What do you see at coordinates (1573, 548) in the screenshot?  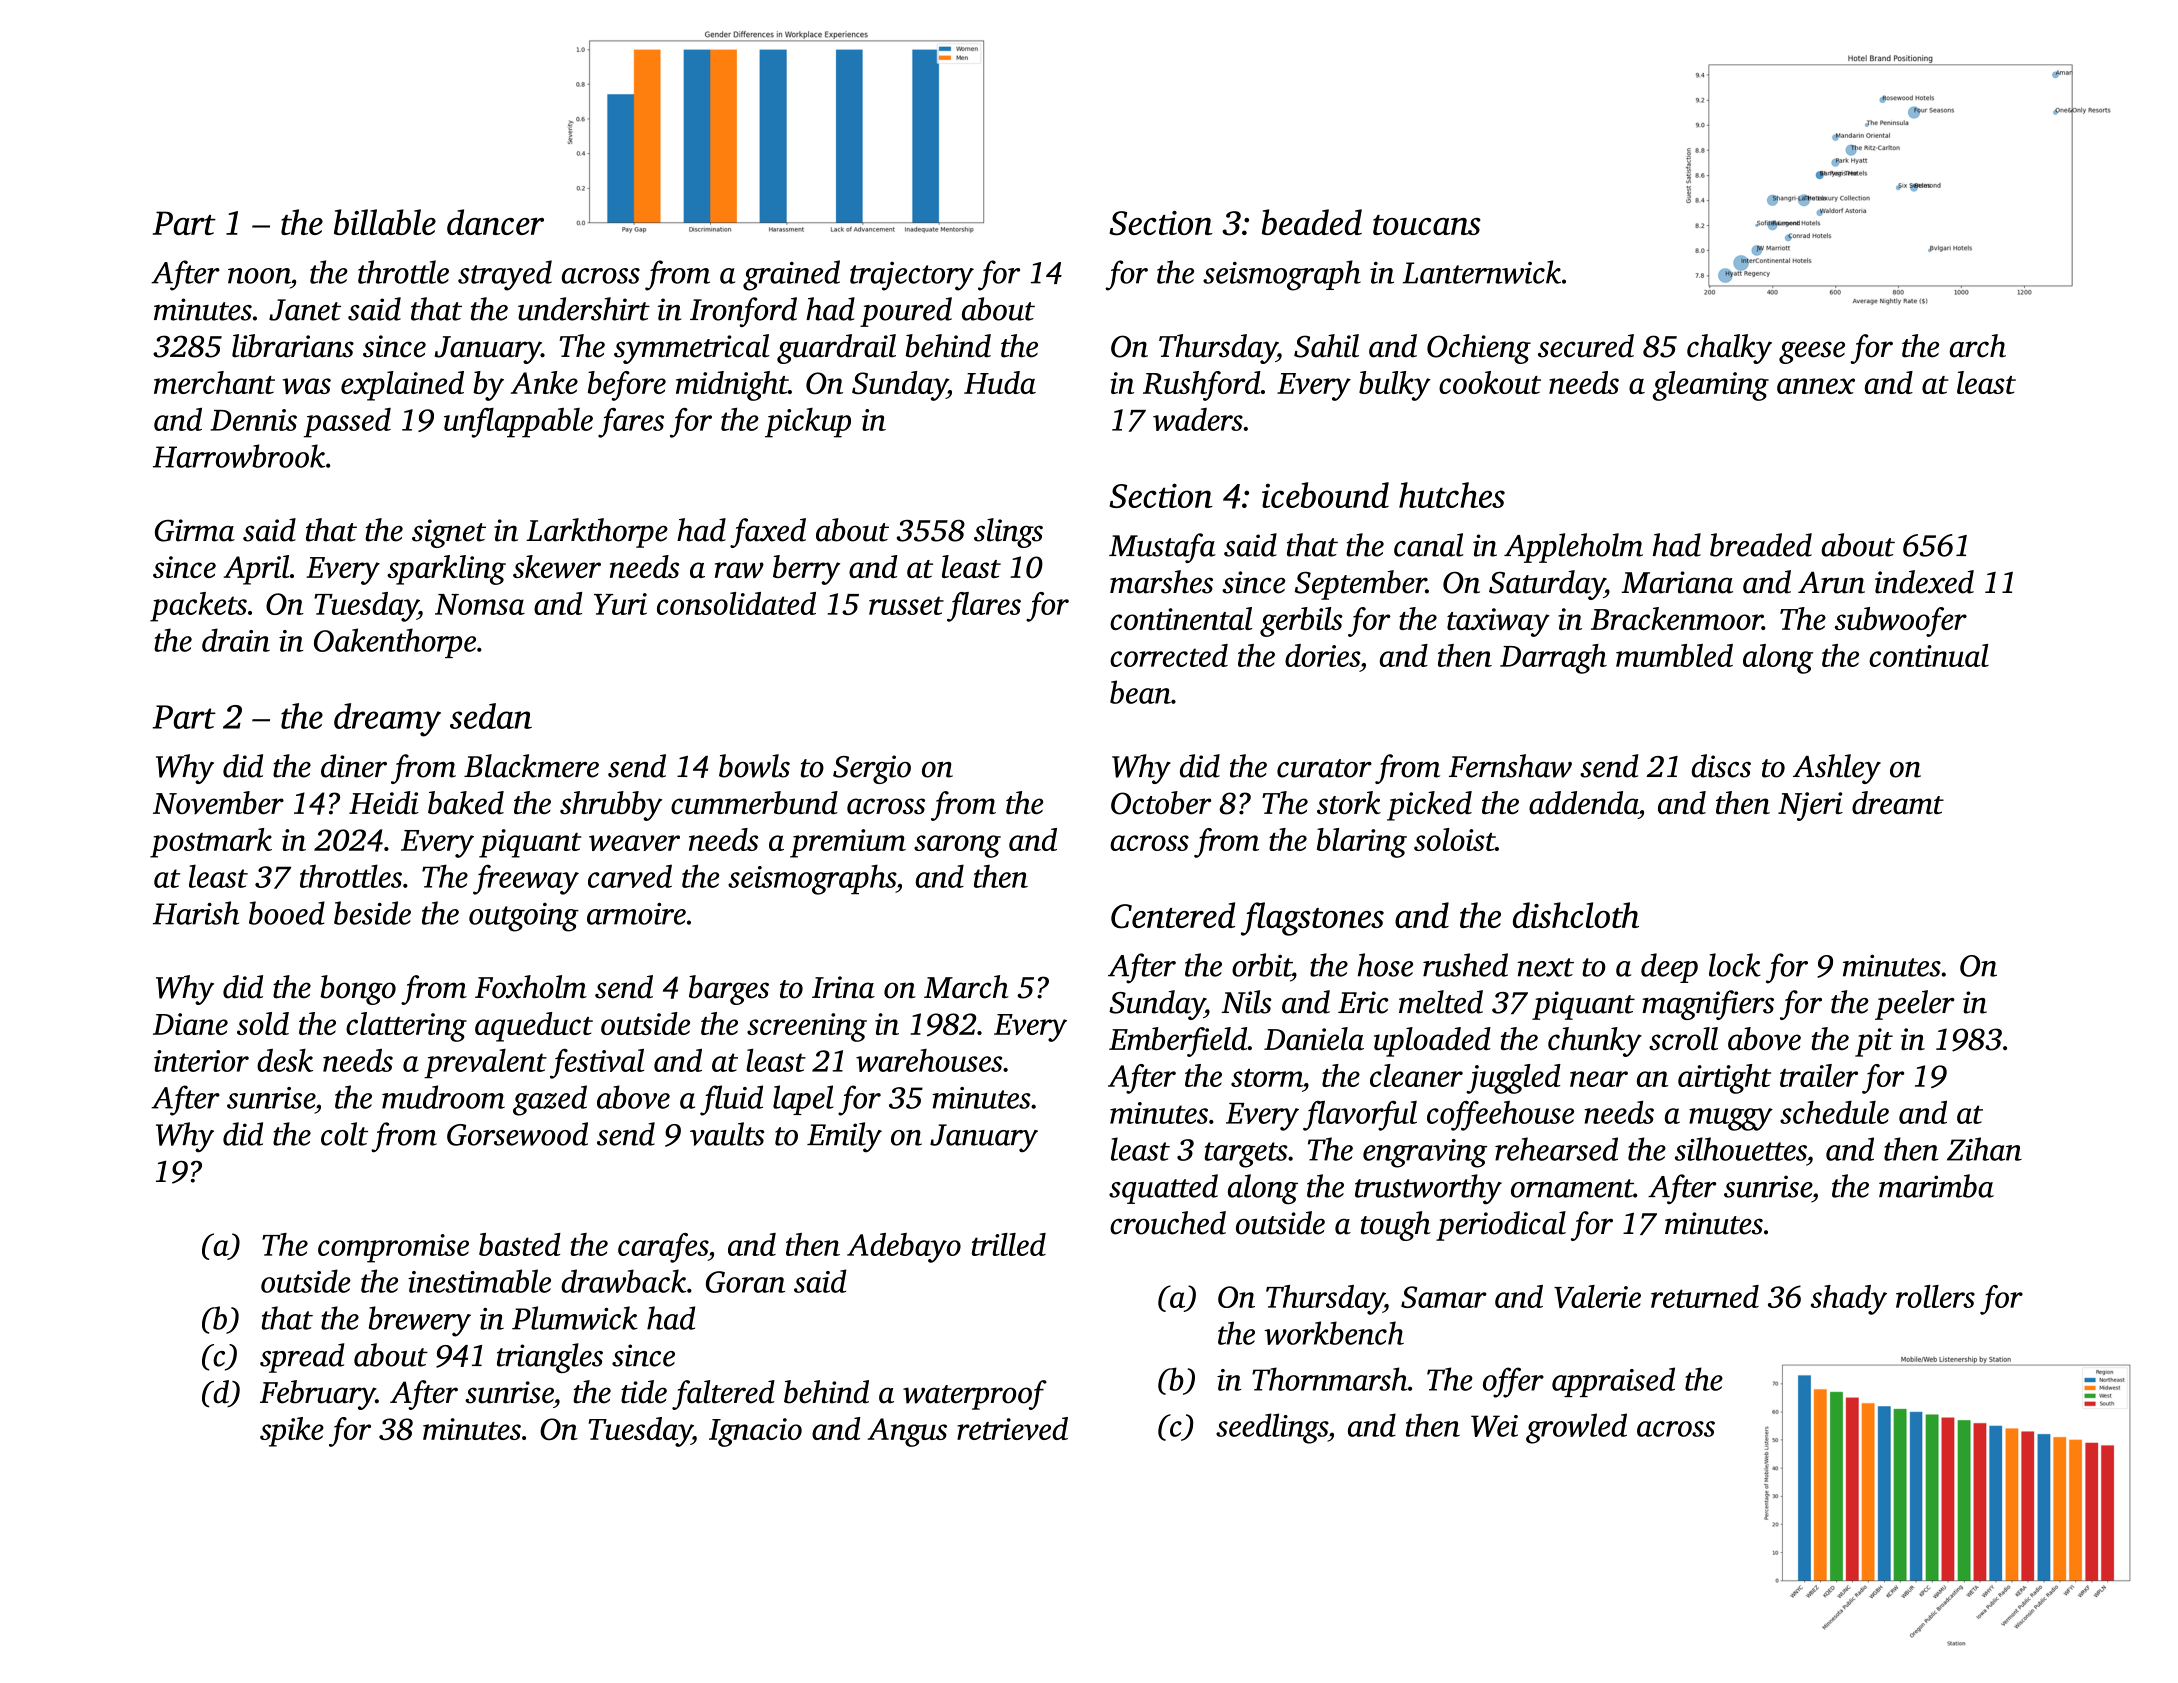 I see `Appleholm` at bounding box center [1573, 548].
